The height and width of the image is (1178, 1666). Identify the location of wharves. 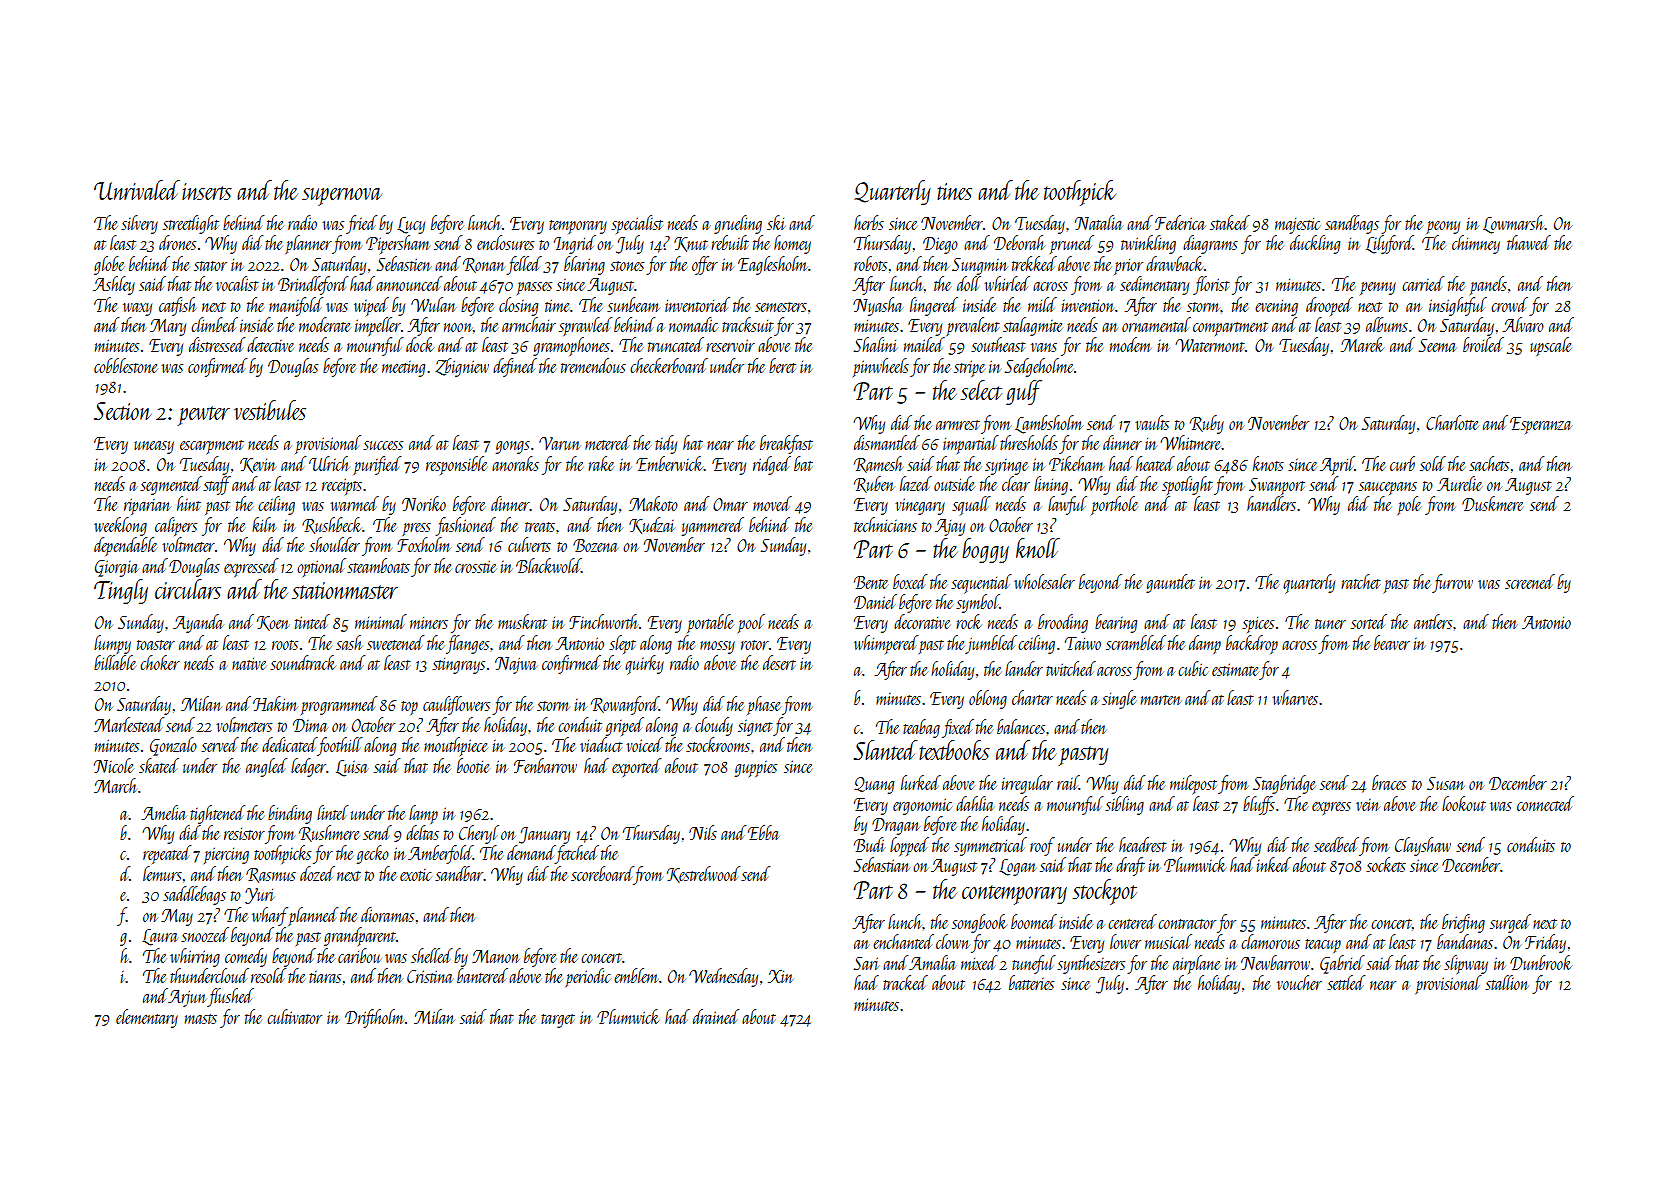
(1295, 697).
